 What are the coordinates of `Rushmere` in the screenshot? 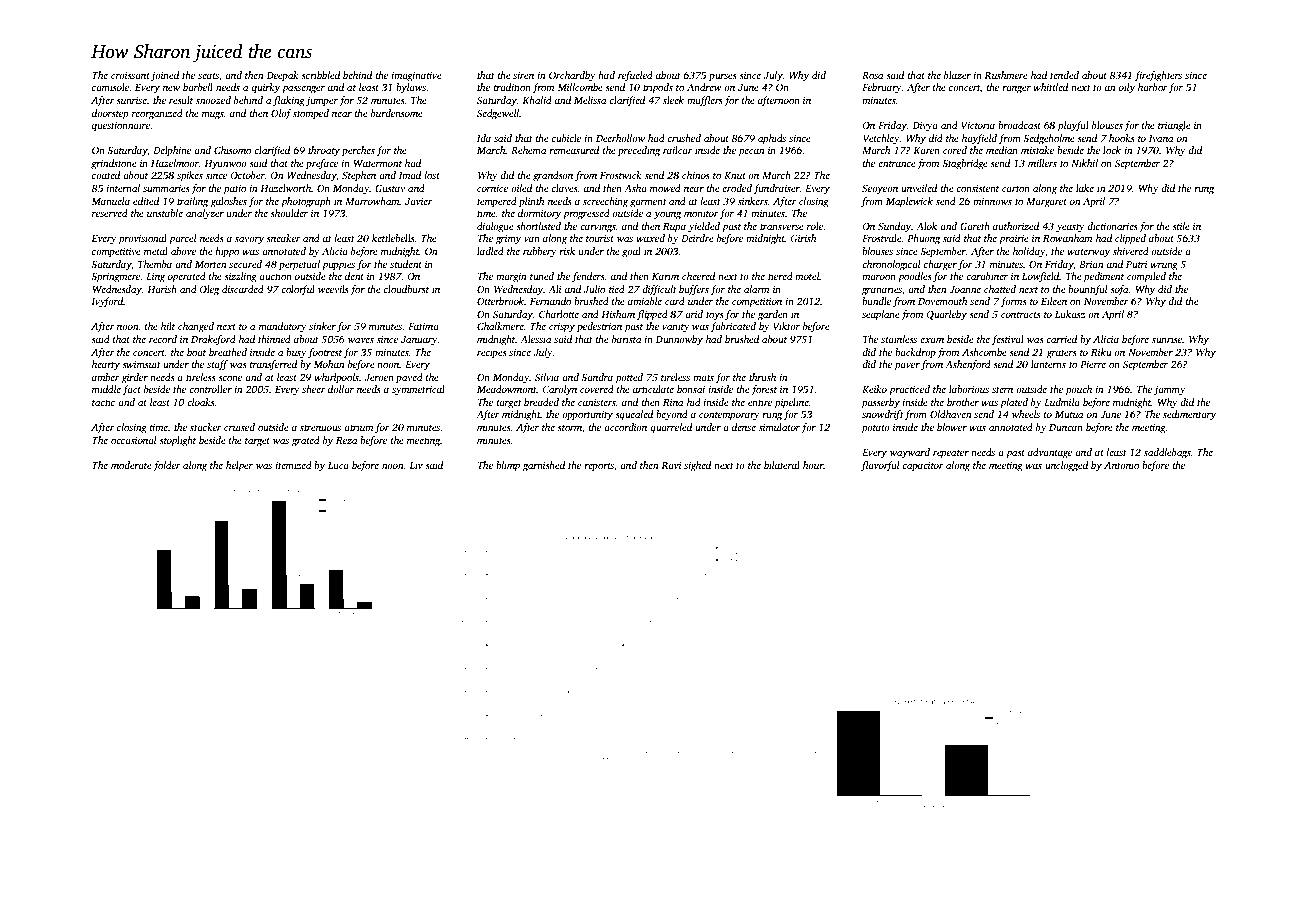 It's located at (1006, 75).
